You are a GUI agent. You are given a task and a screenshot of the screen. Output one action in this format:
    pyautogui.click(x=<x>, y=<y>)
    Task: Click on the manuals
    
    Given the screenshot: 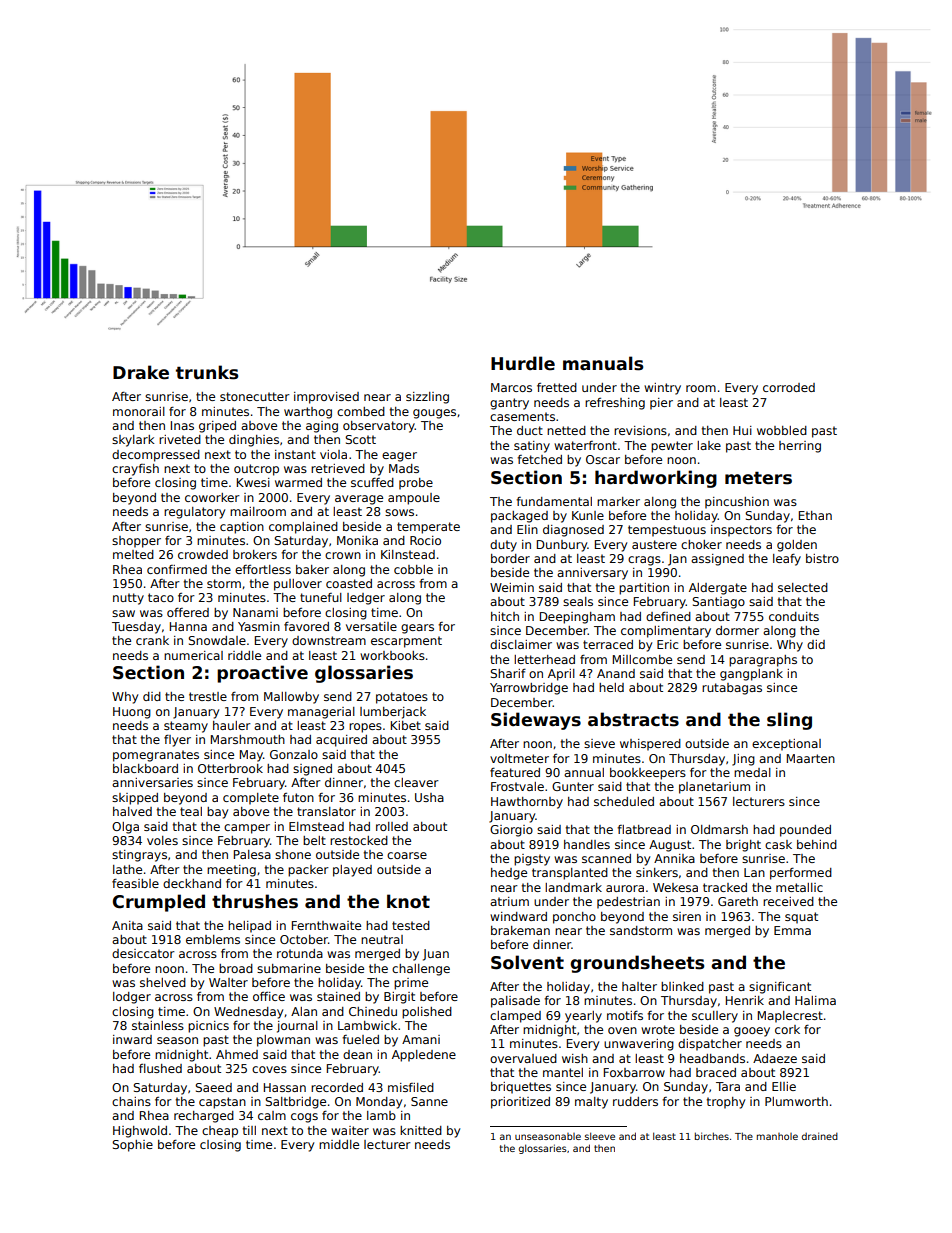 What is the action you would take?
    pyautogui.click(x=603, y=363)
